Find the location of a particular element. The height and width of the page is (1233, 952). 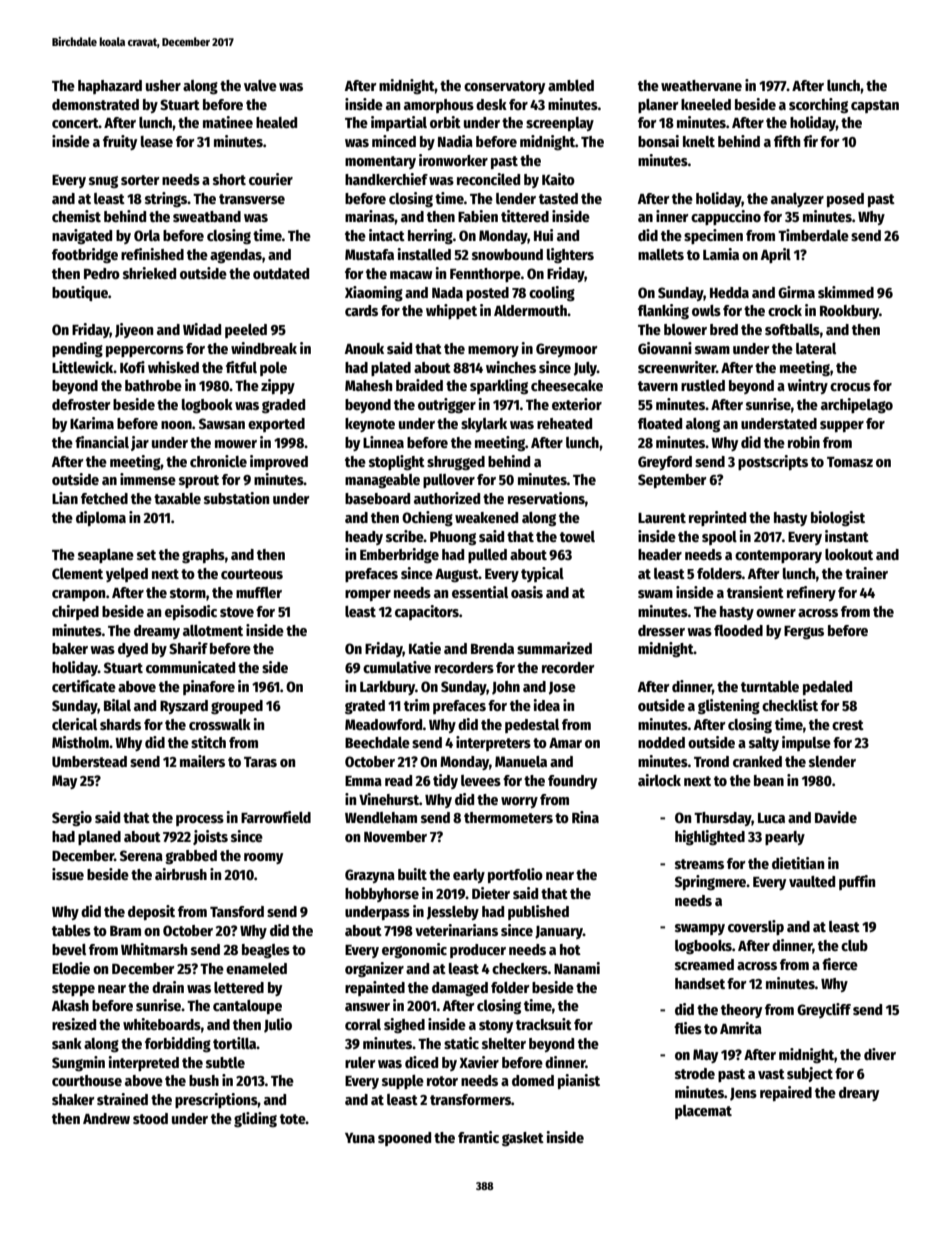

Sharif is located at coordinates (188, 648).
